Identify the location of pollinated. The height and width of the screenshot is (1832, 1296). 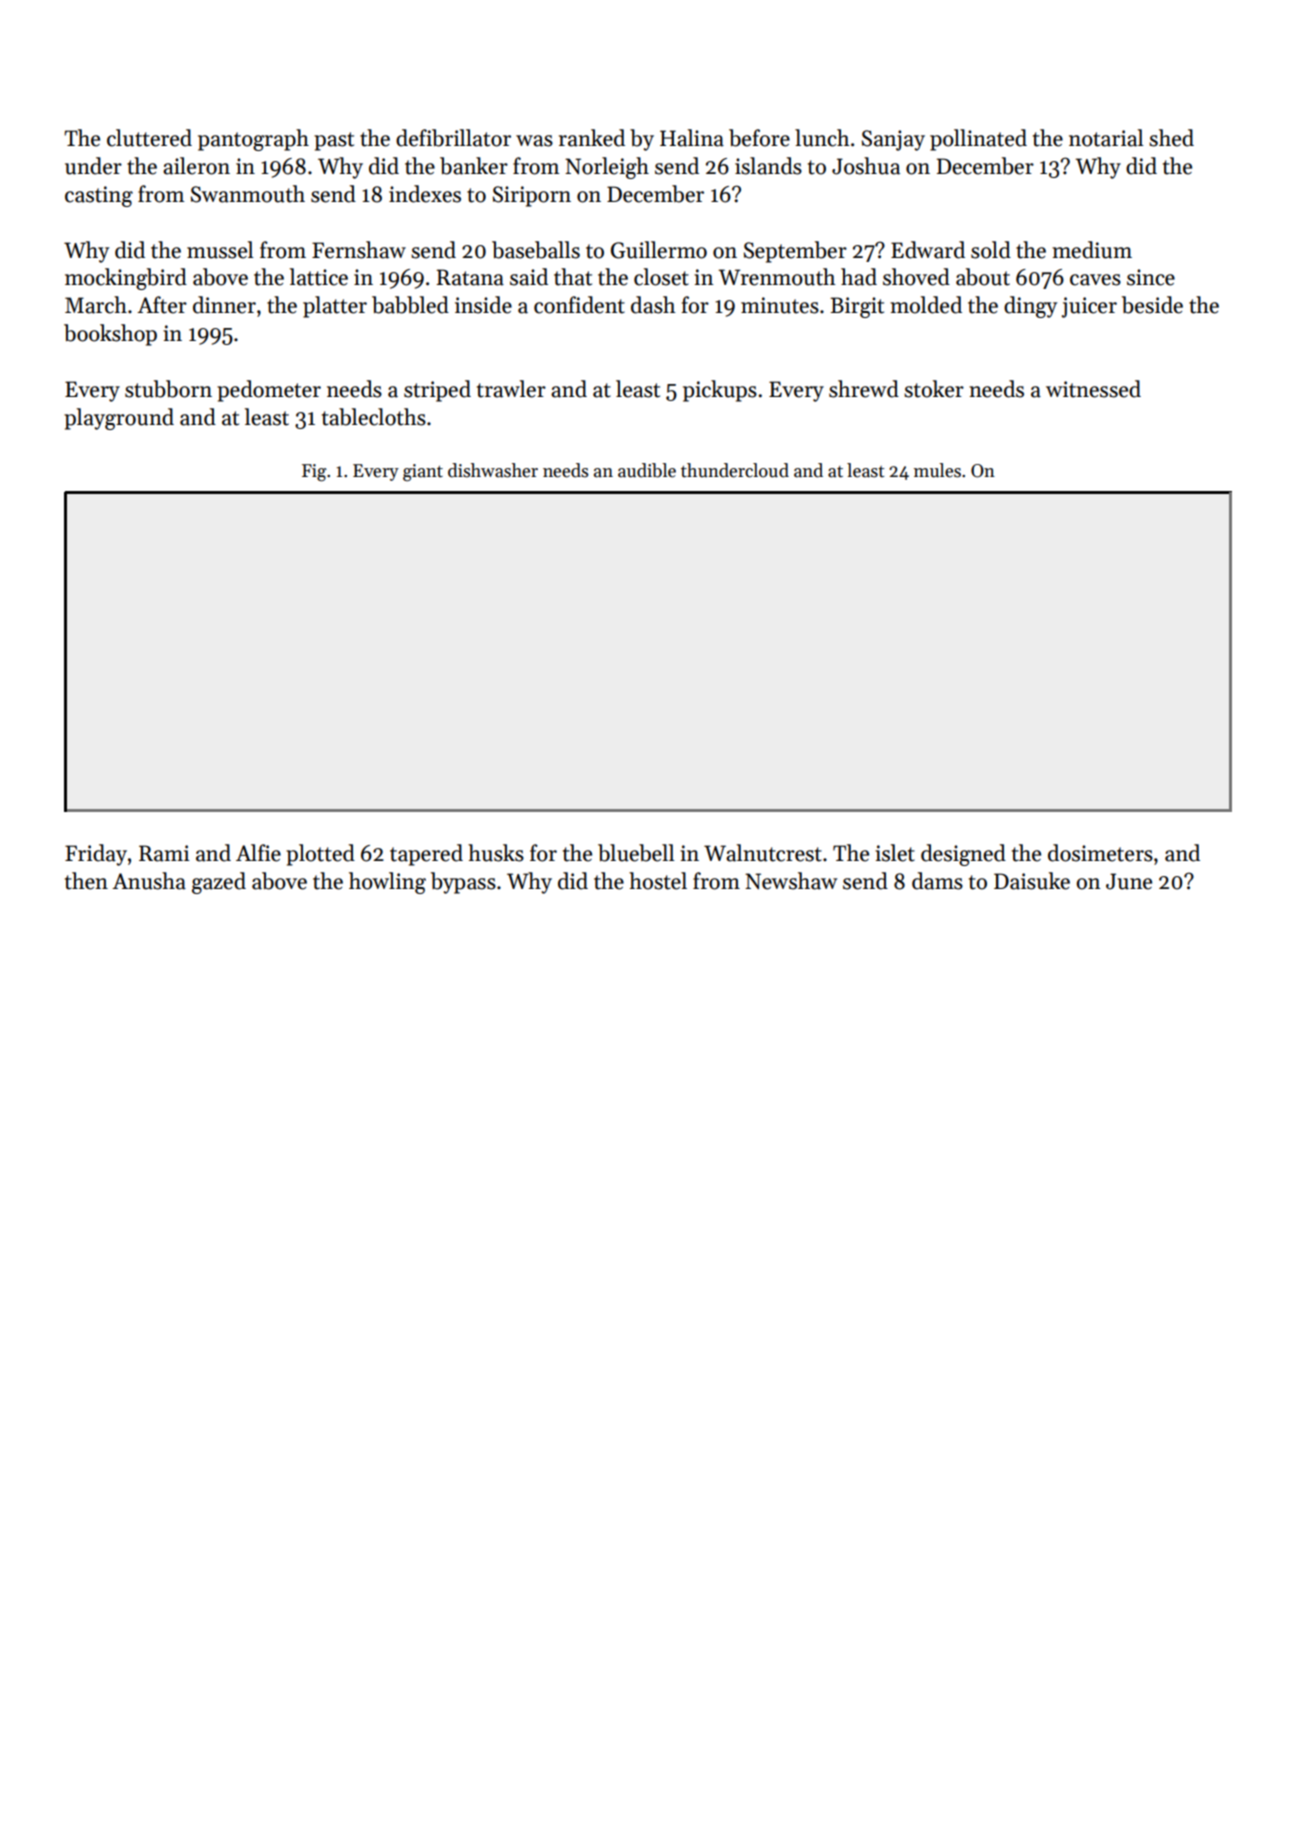
(978, 140).
